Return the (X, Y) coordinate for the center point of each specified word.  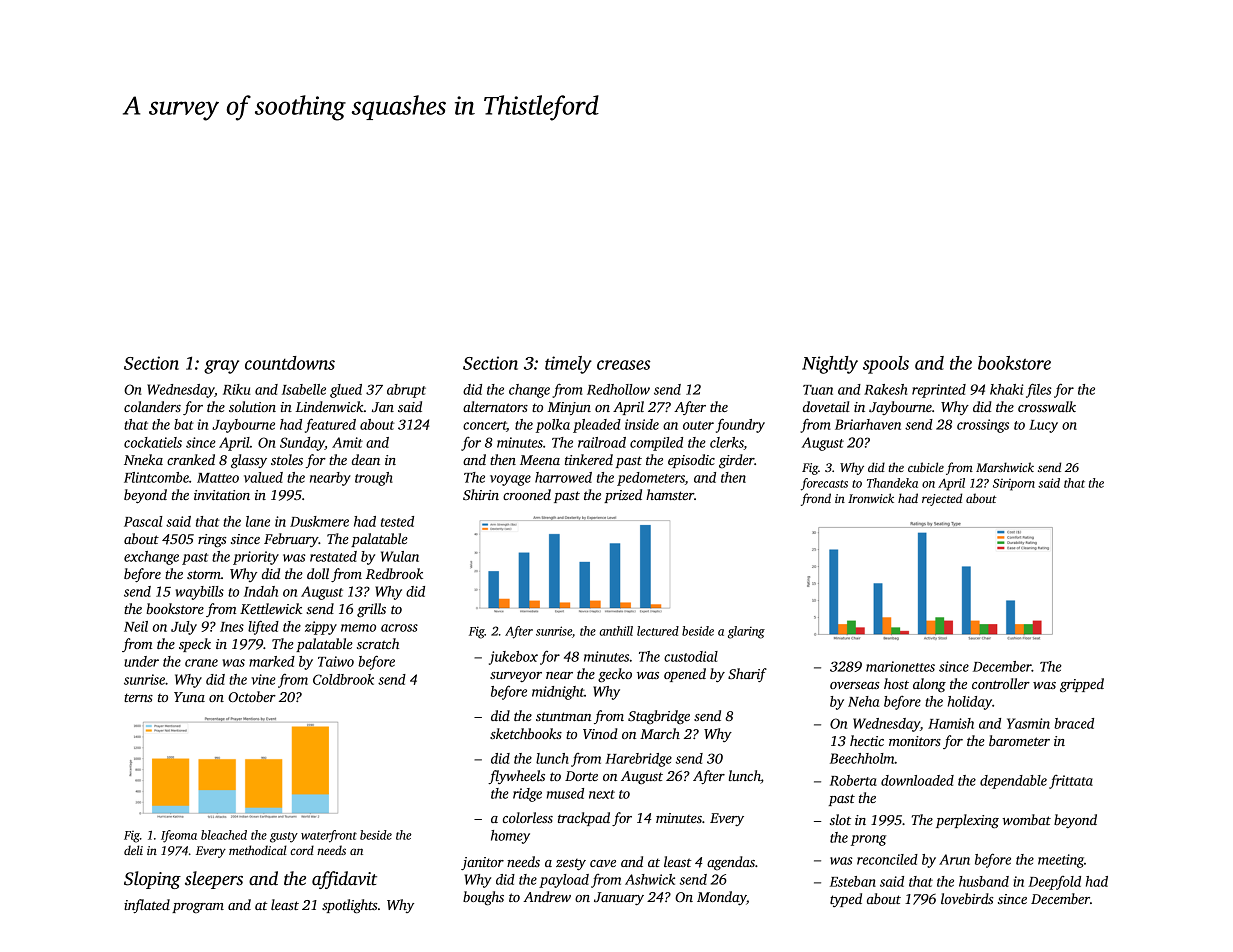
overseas (855, 685)
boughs (483, 898)
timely (568, 365)
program (198, 908)
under (141, 661)
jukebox (513, 658)
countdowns (290, 363)
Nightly (830, 365)
